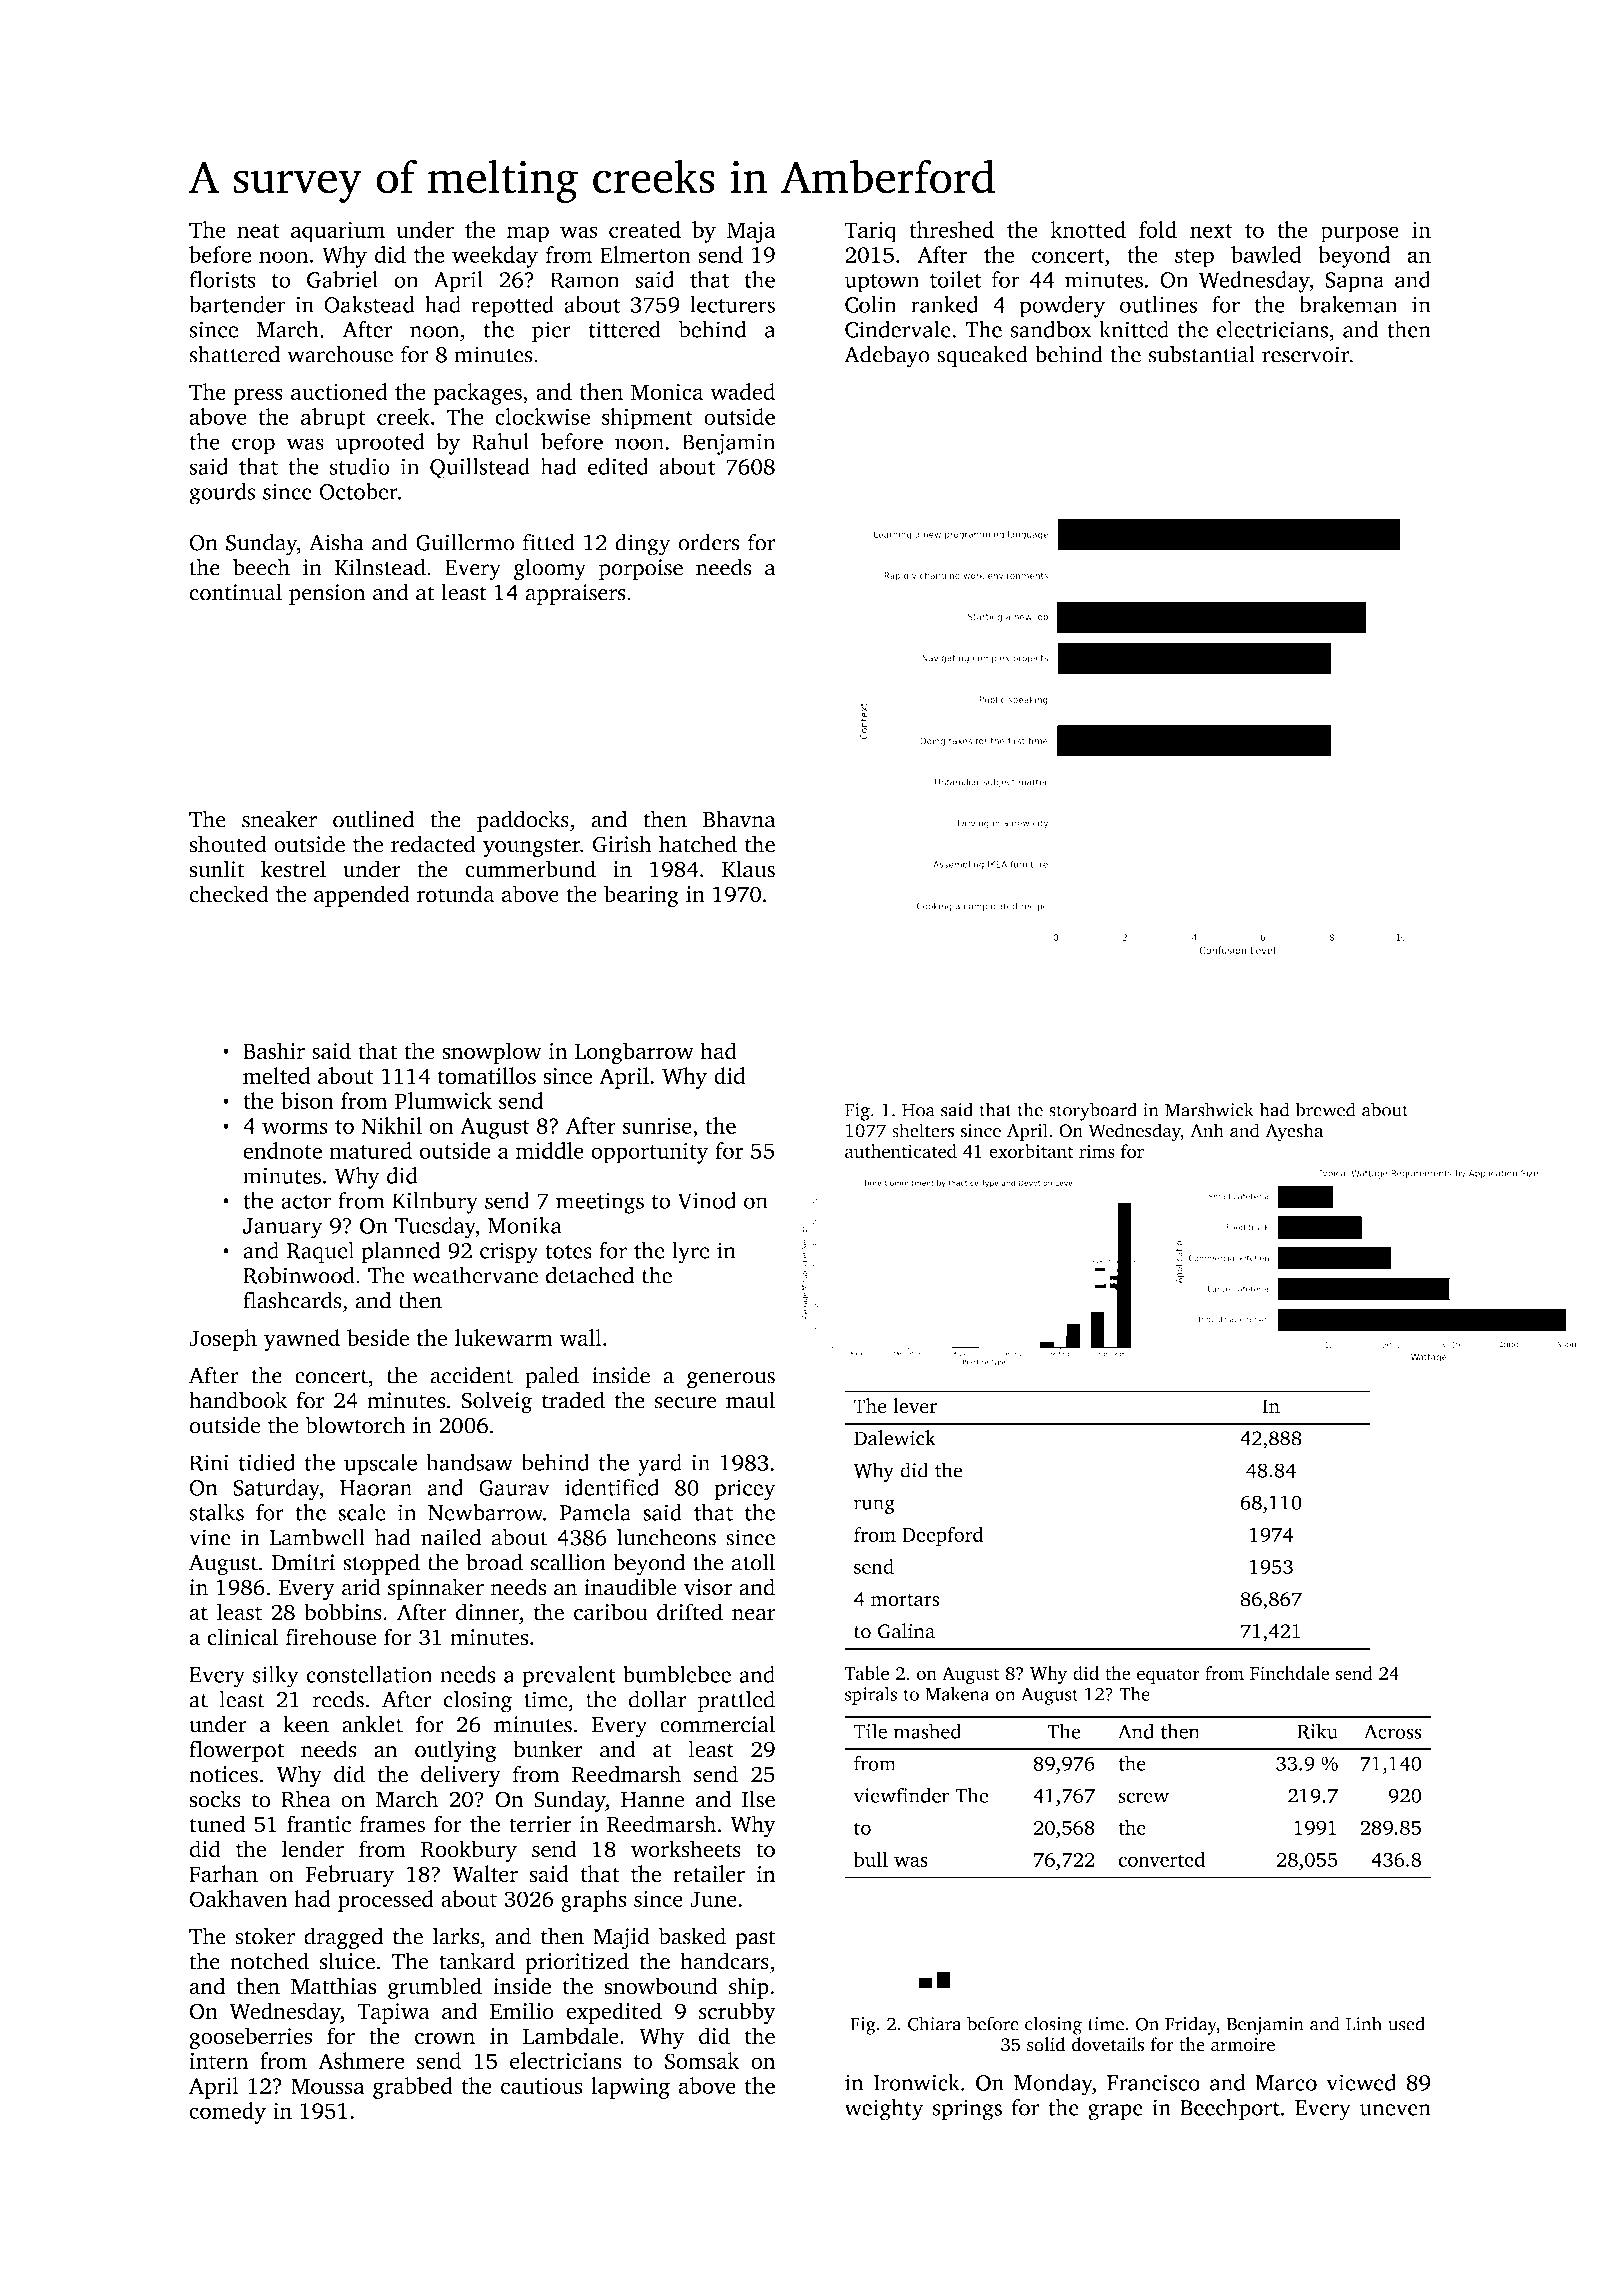  Describe the element at coordinates (443, 1100) in the screenshot. I see `Plumwick` at that location.
